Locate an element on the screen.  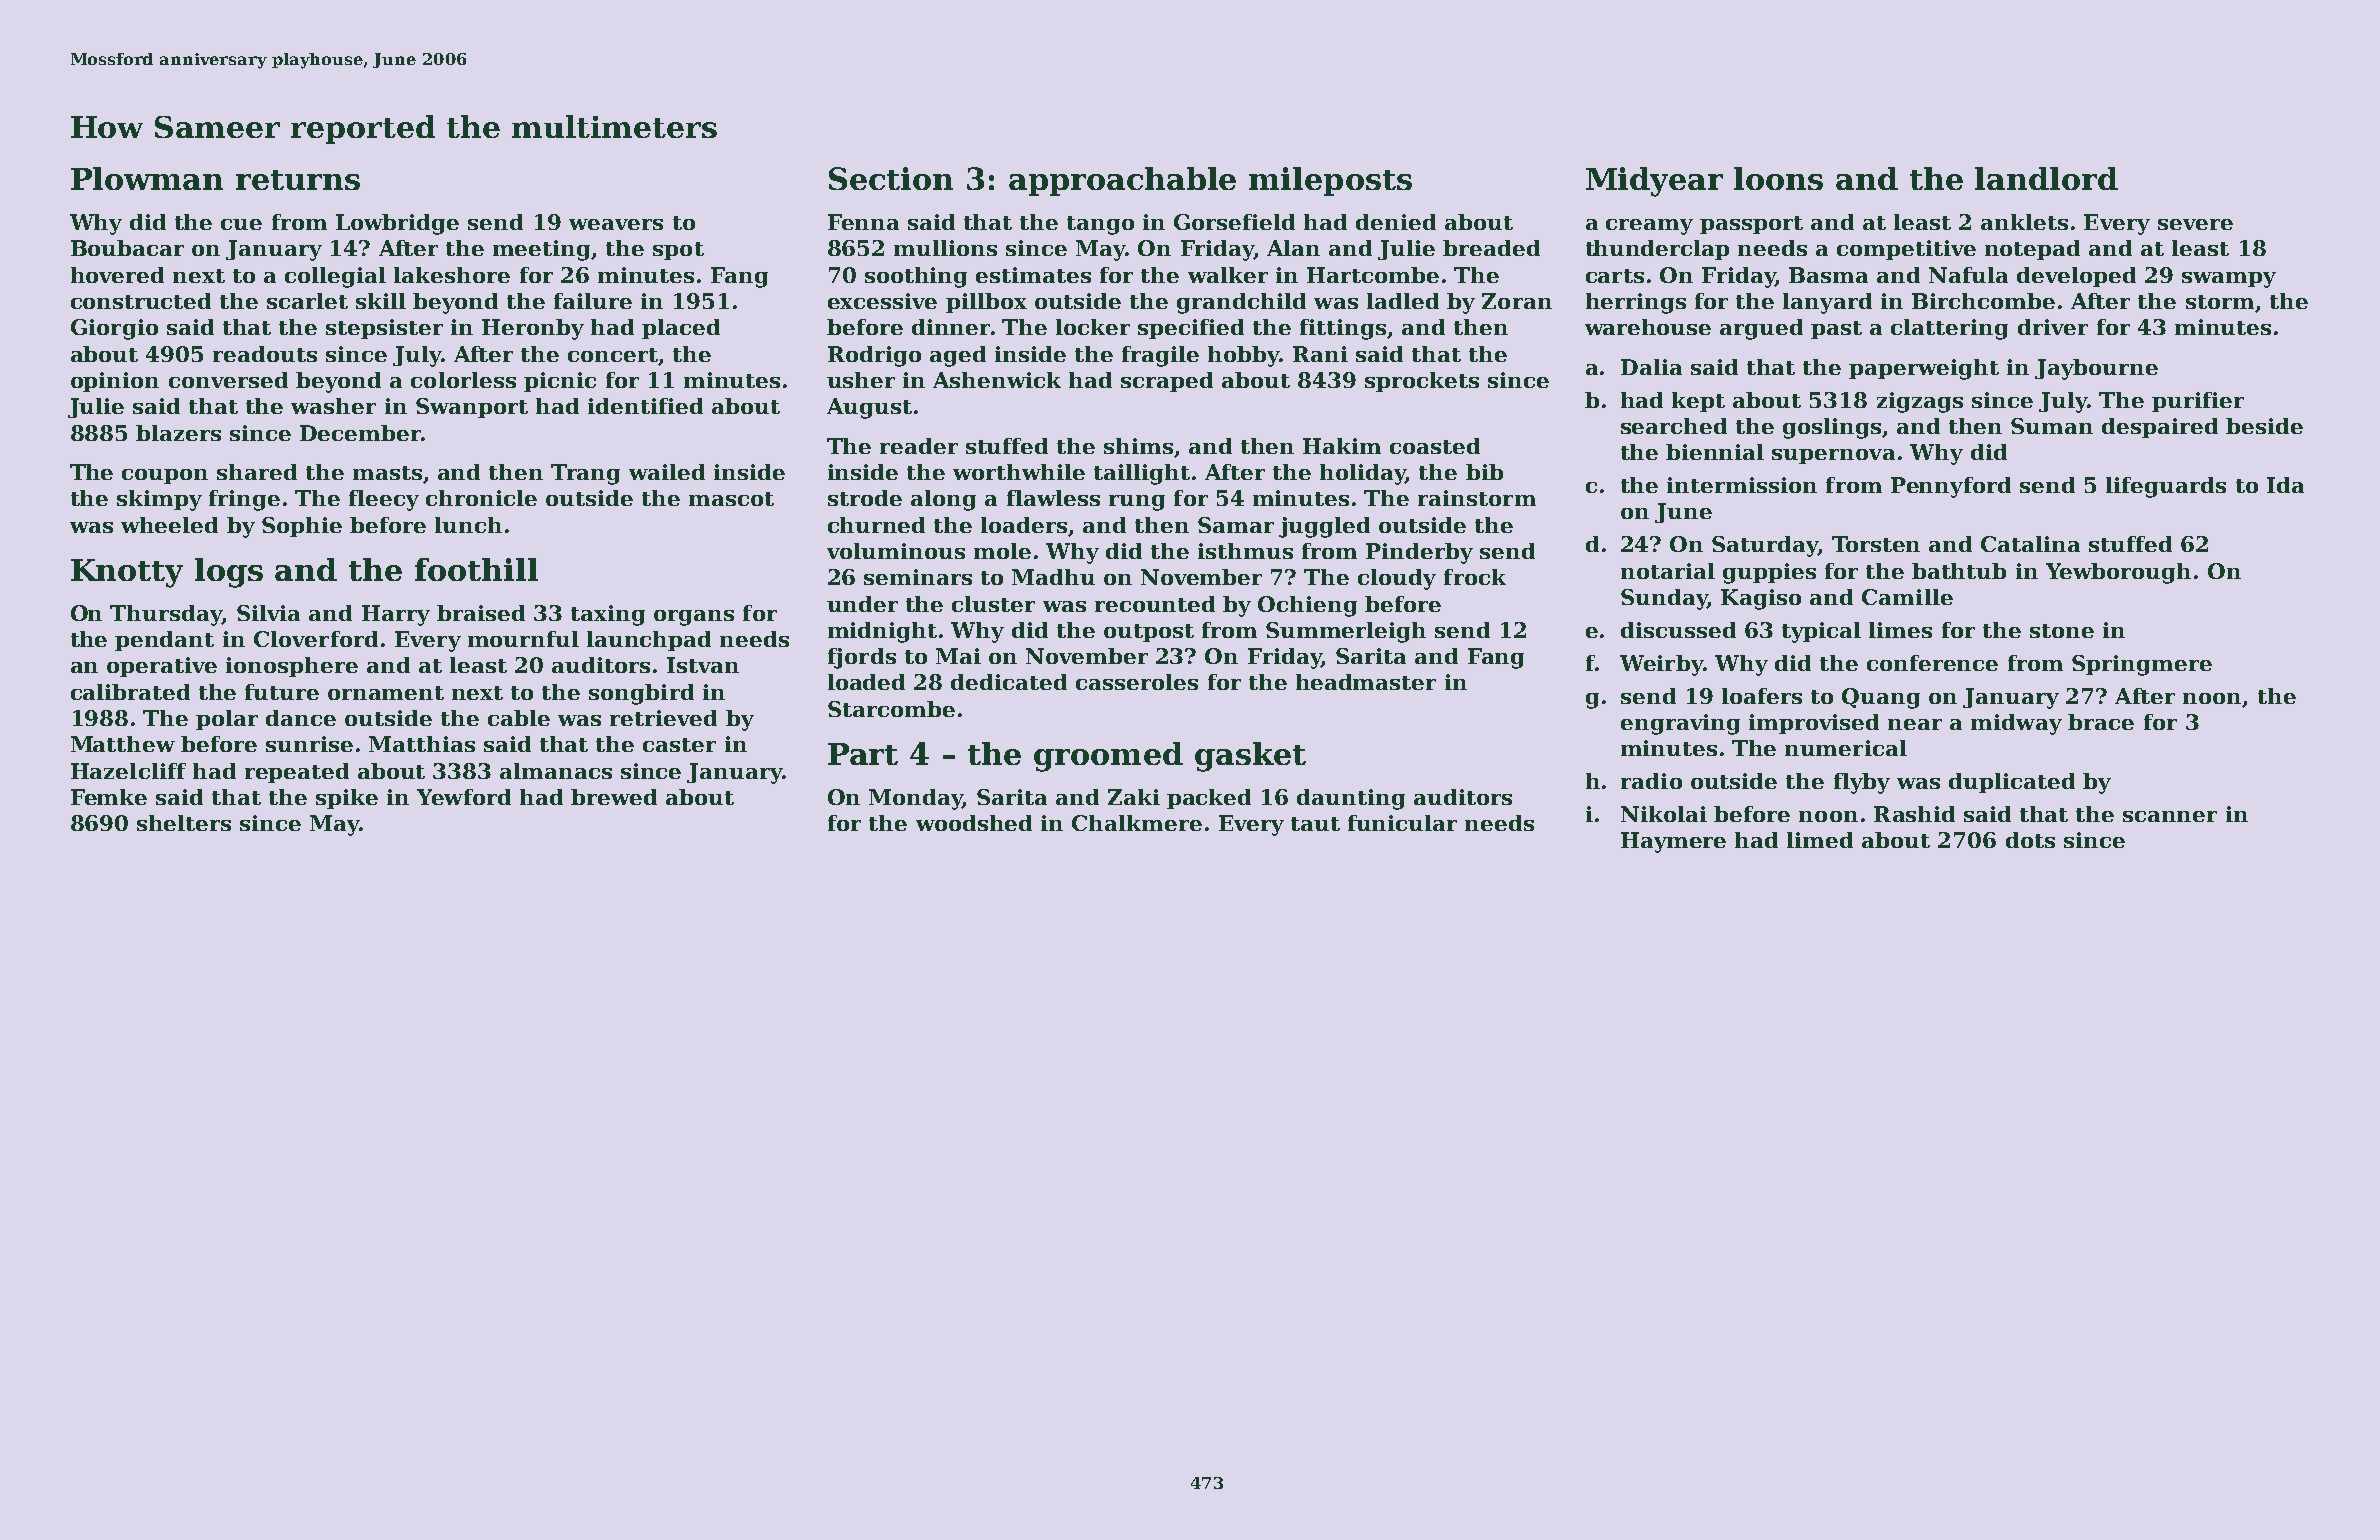
beside is located at coordinates (2264, 426).
